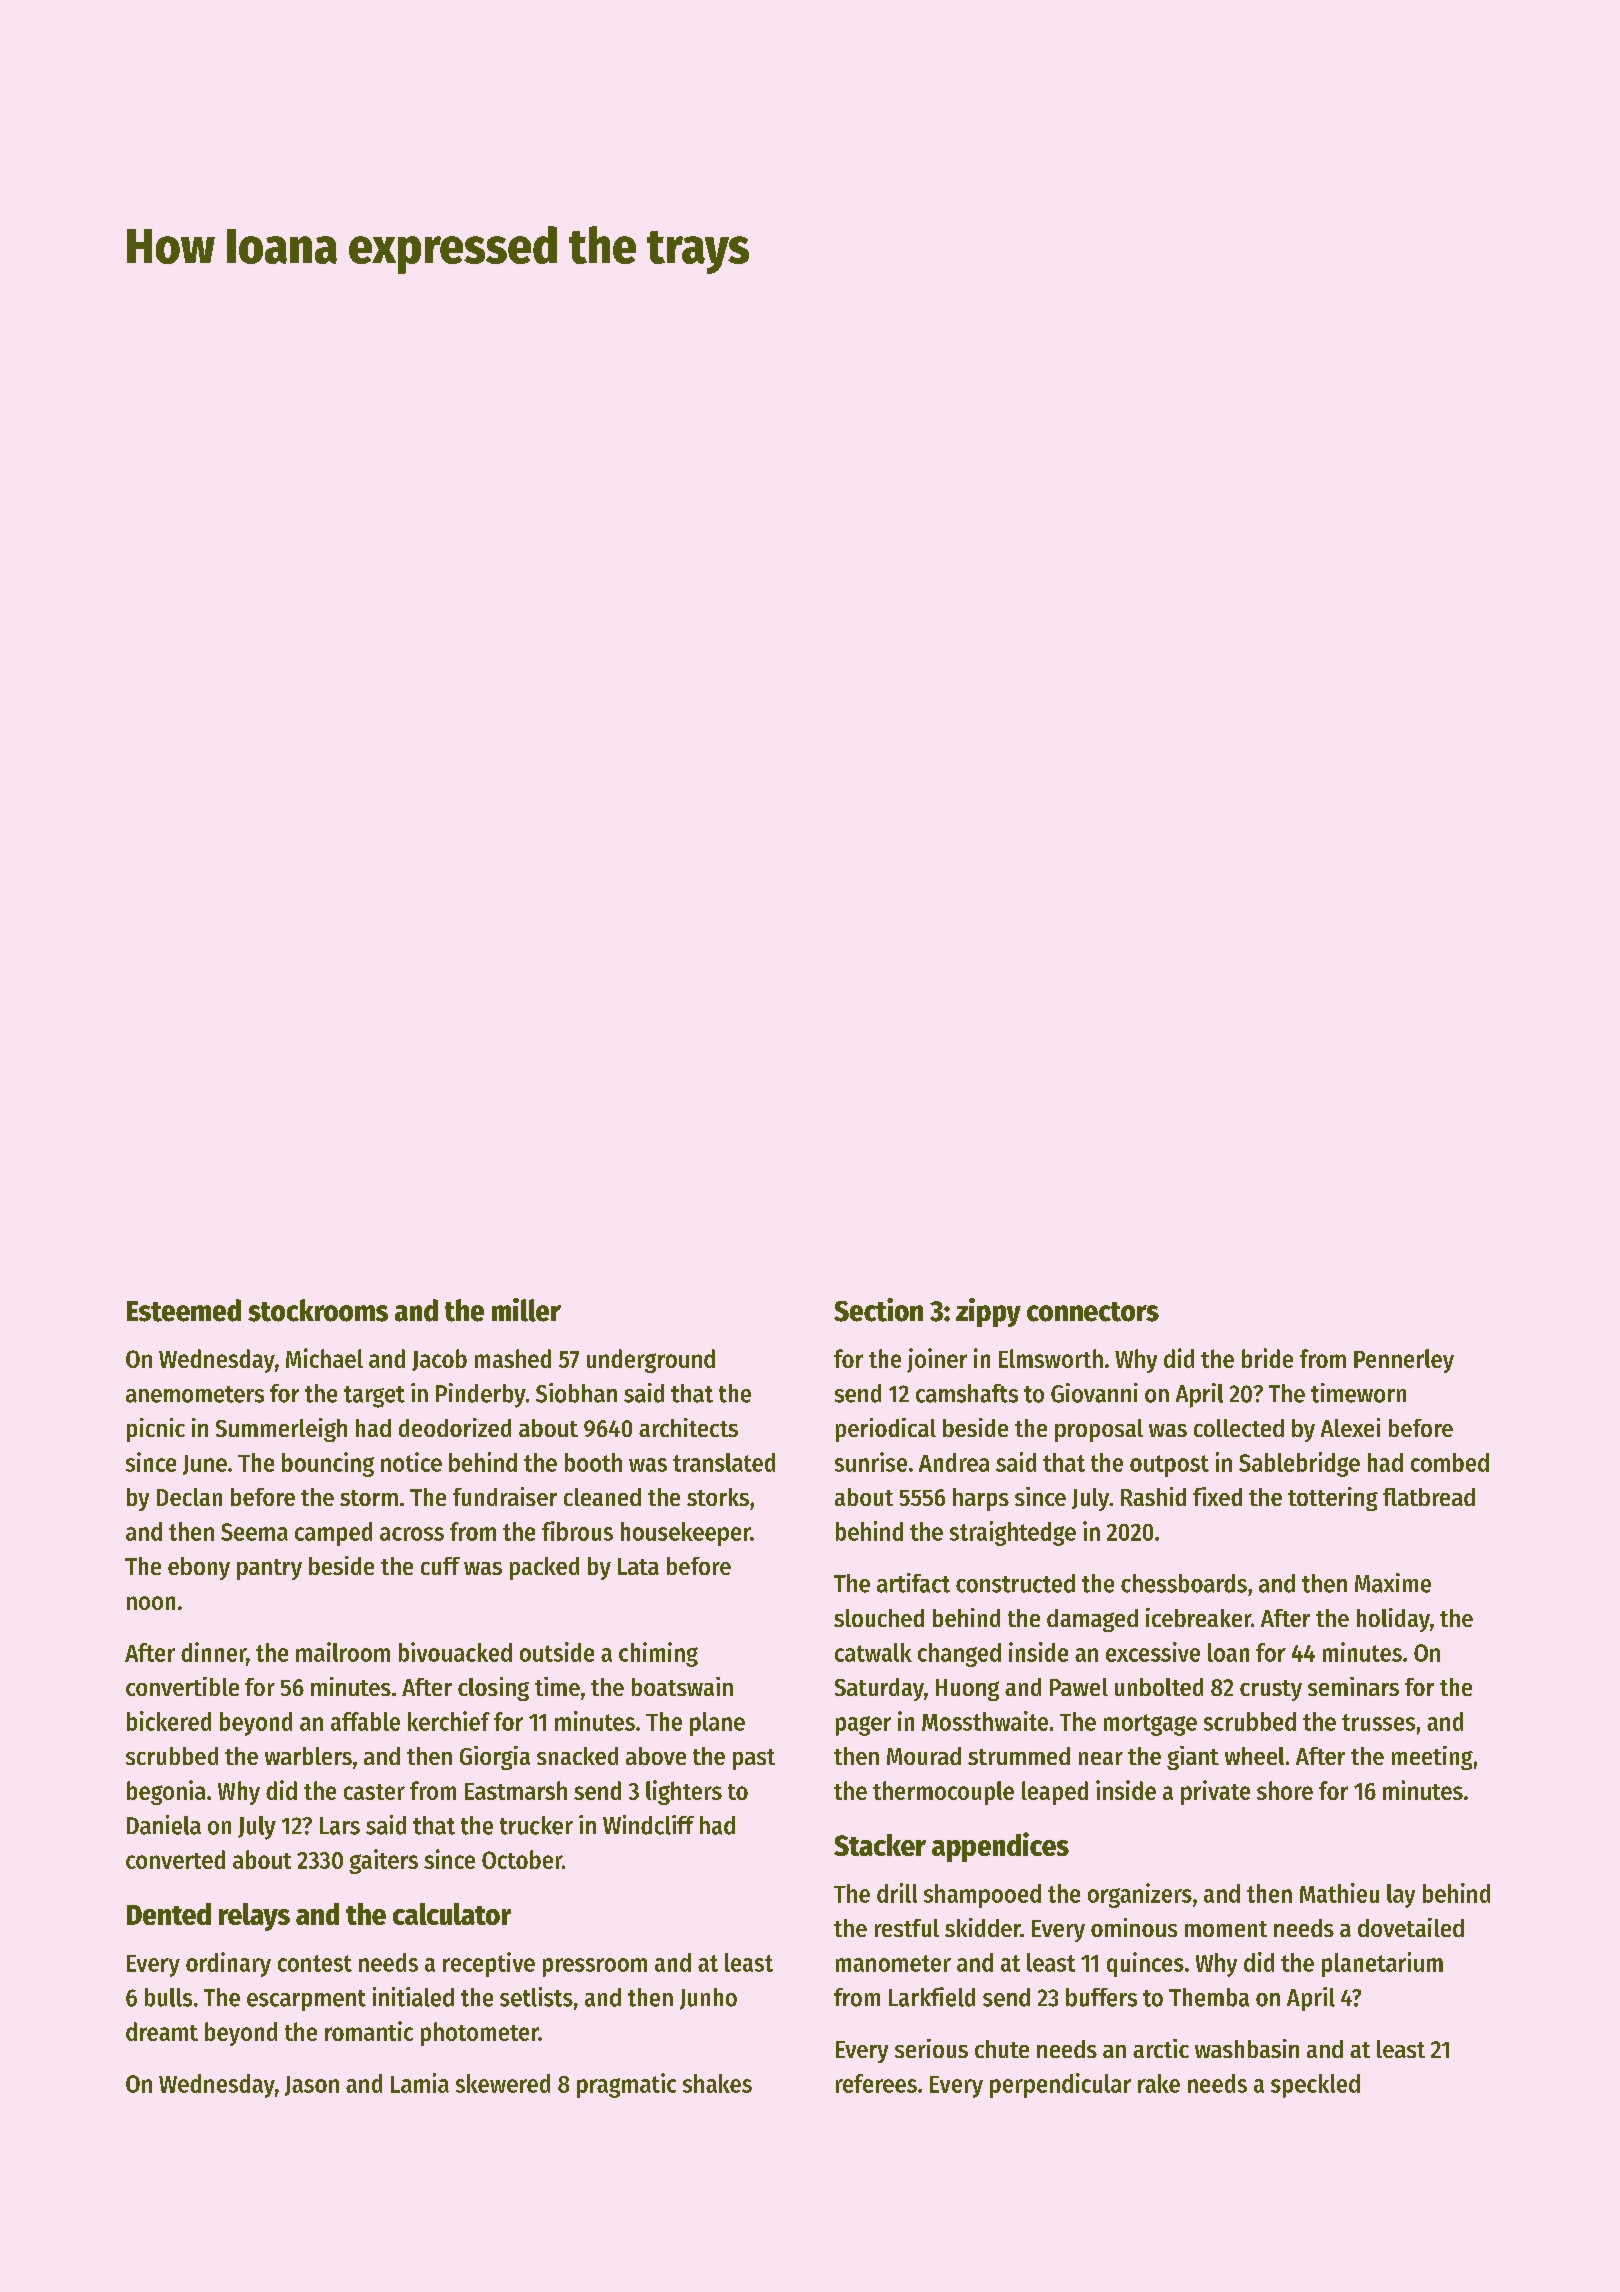 This page has height=2292, width=1620. Describe the element at coordinates (658, 1654) in the page. I see `chiming` at that location.
